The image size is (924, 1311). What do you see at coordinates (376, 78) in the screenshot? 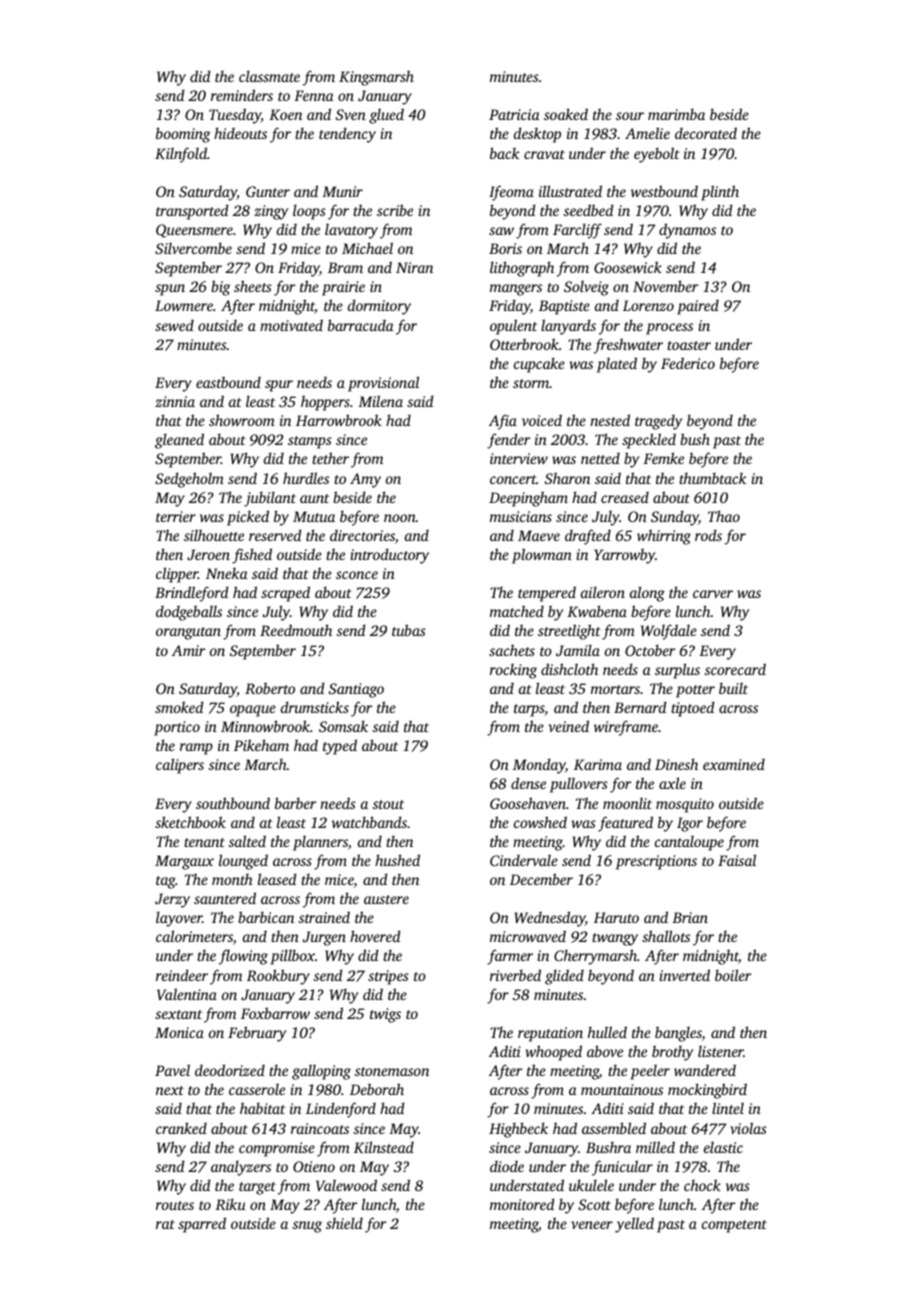
I see `Kingsmarsh` at bounding box center [376, 78].
